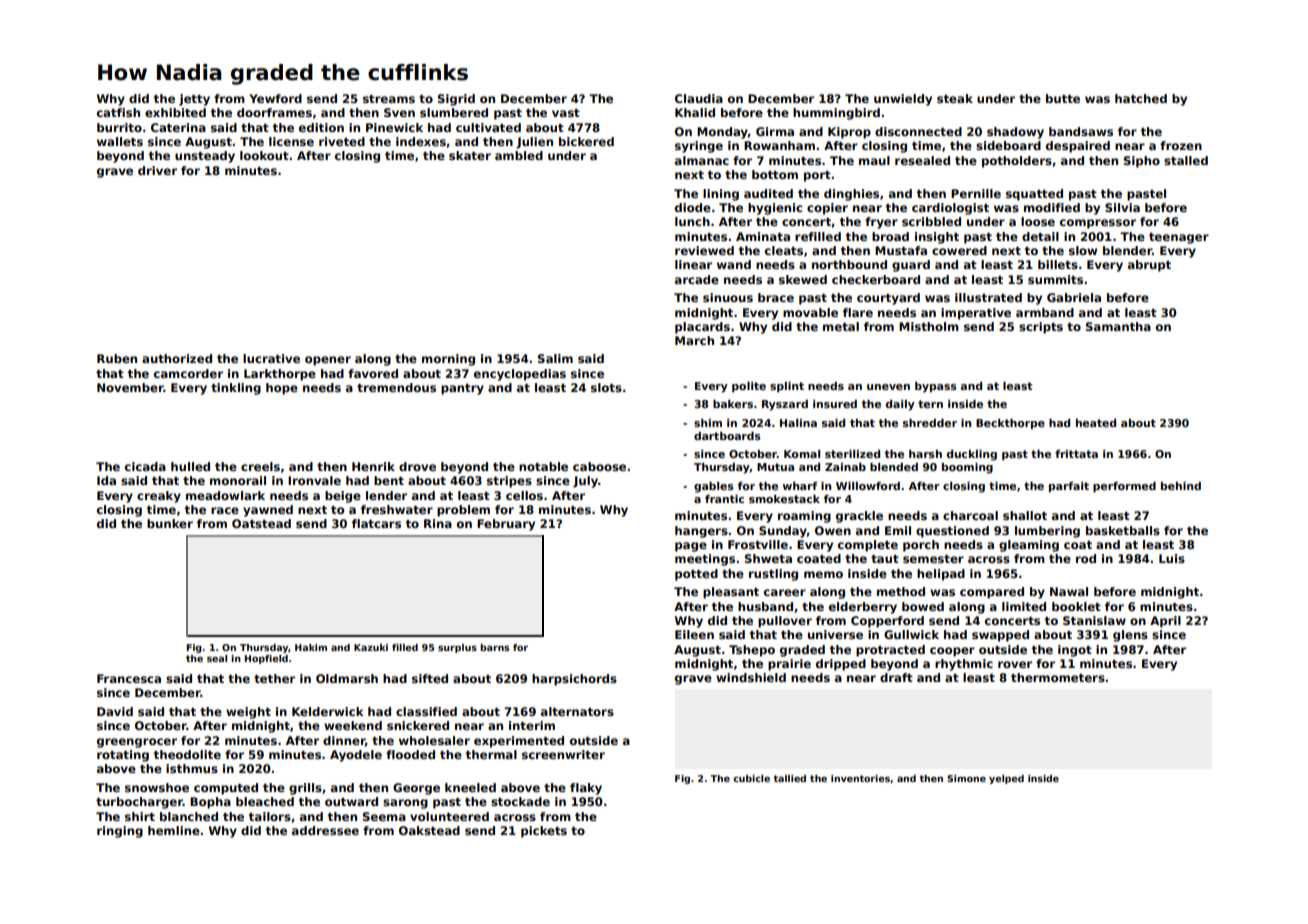  I want to click on dinghies, so click(851, 195).
